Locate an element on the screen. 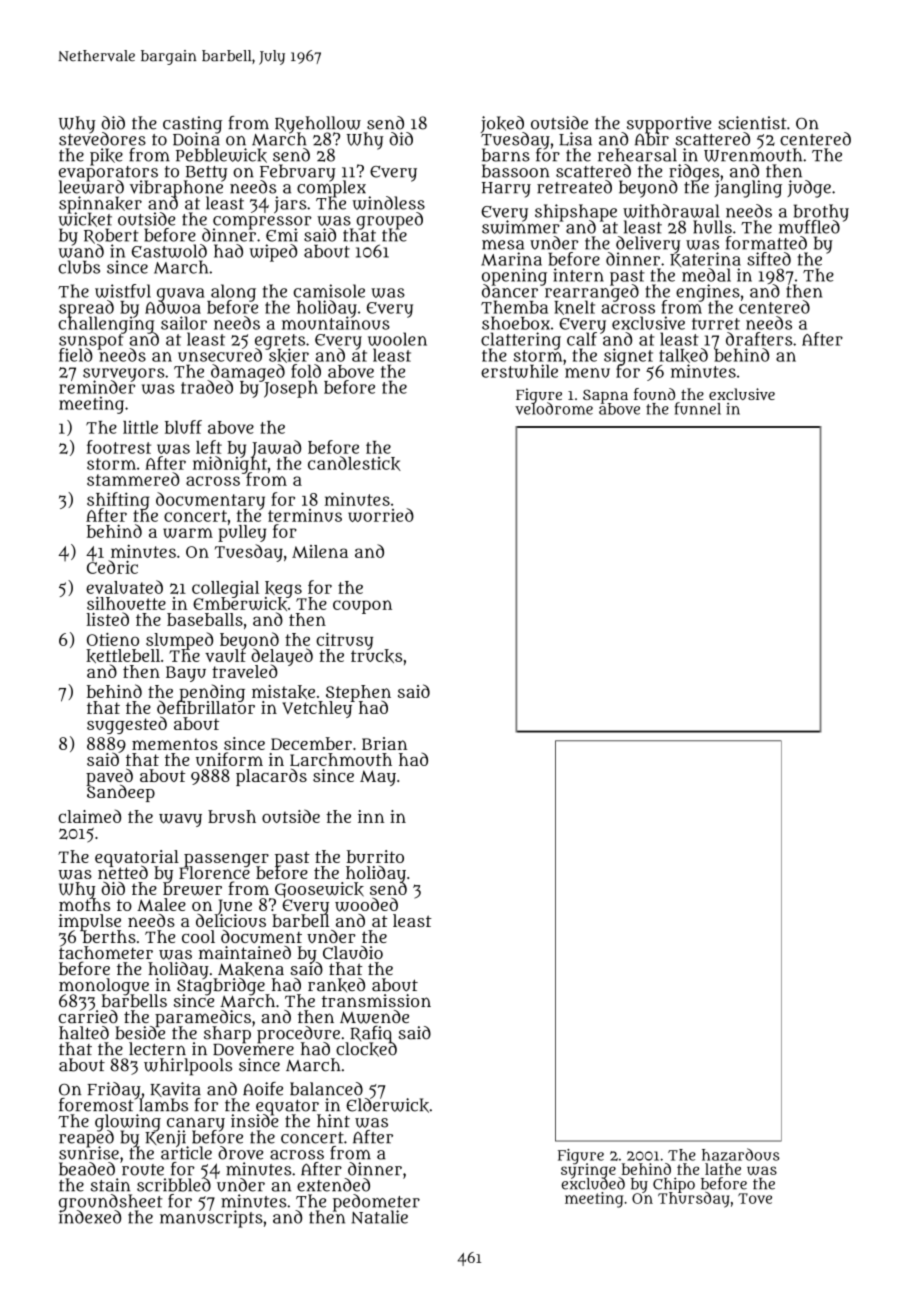  judge is located at coordinates (809, 189).
